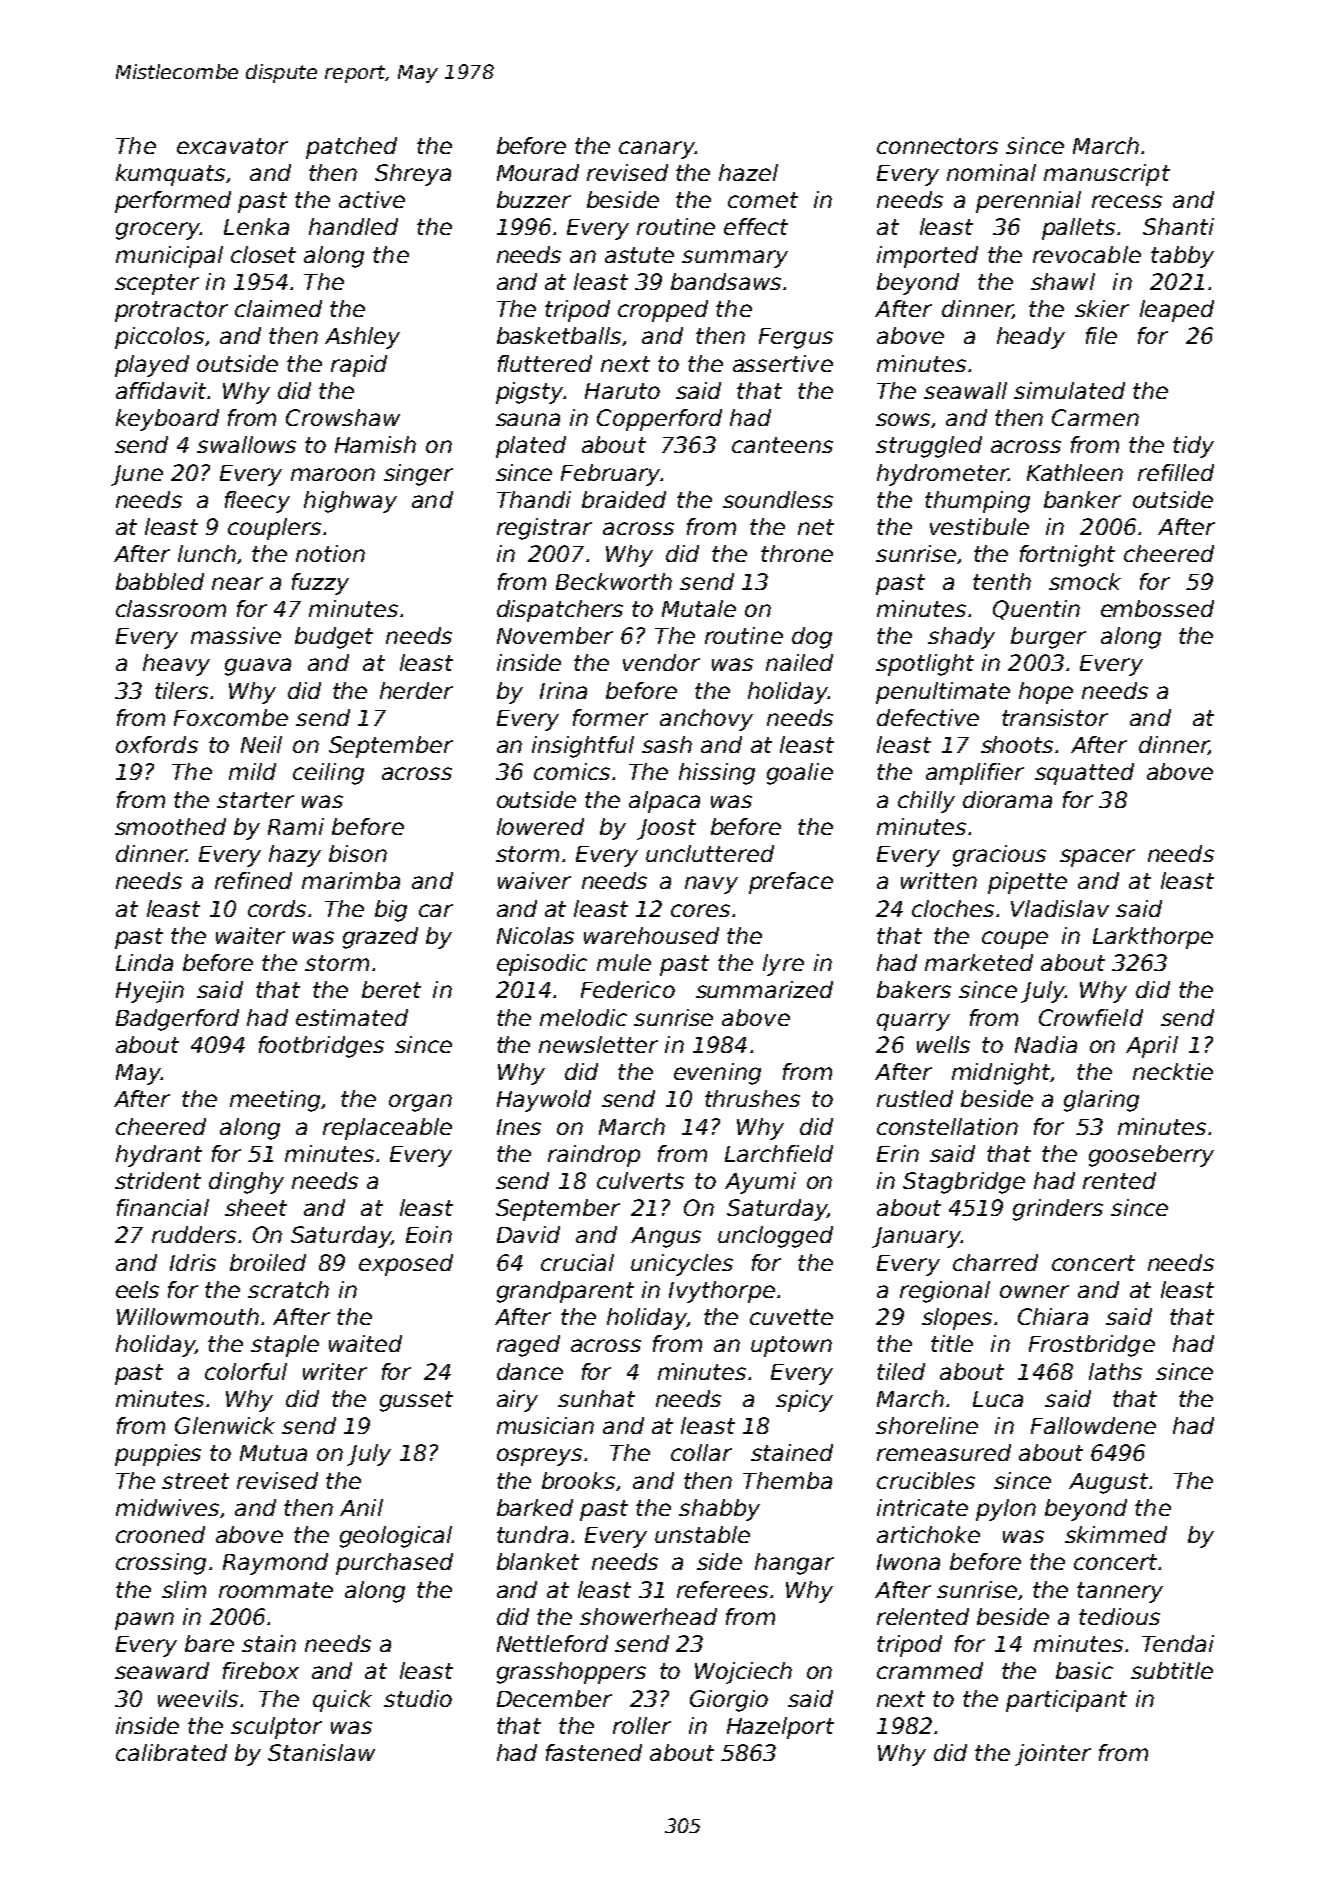  Describe the element at coordinates (171, 1752) in the image. I see `calibrated` at that location.
